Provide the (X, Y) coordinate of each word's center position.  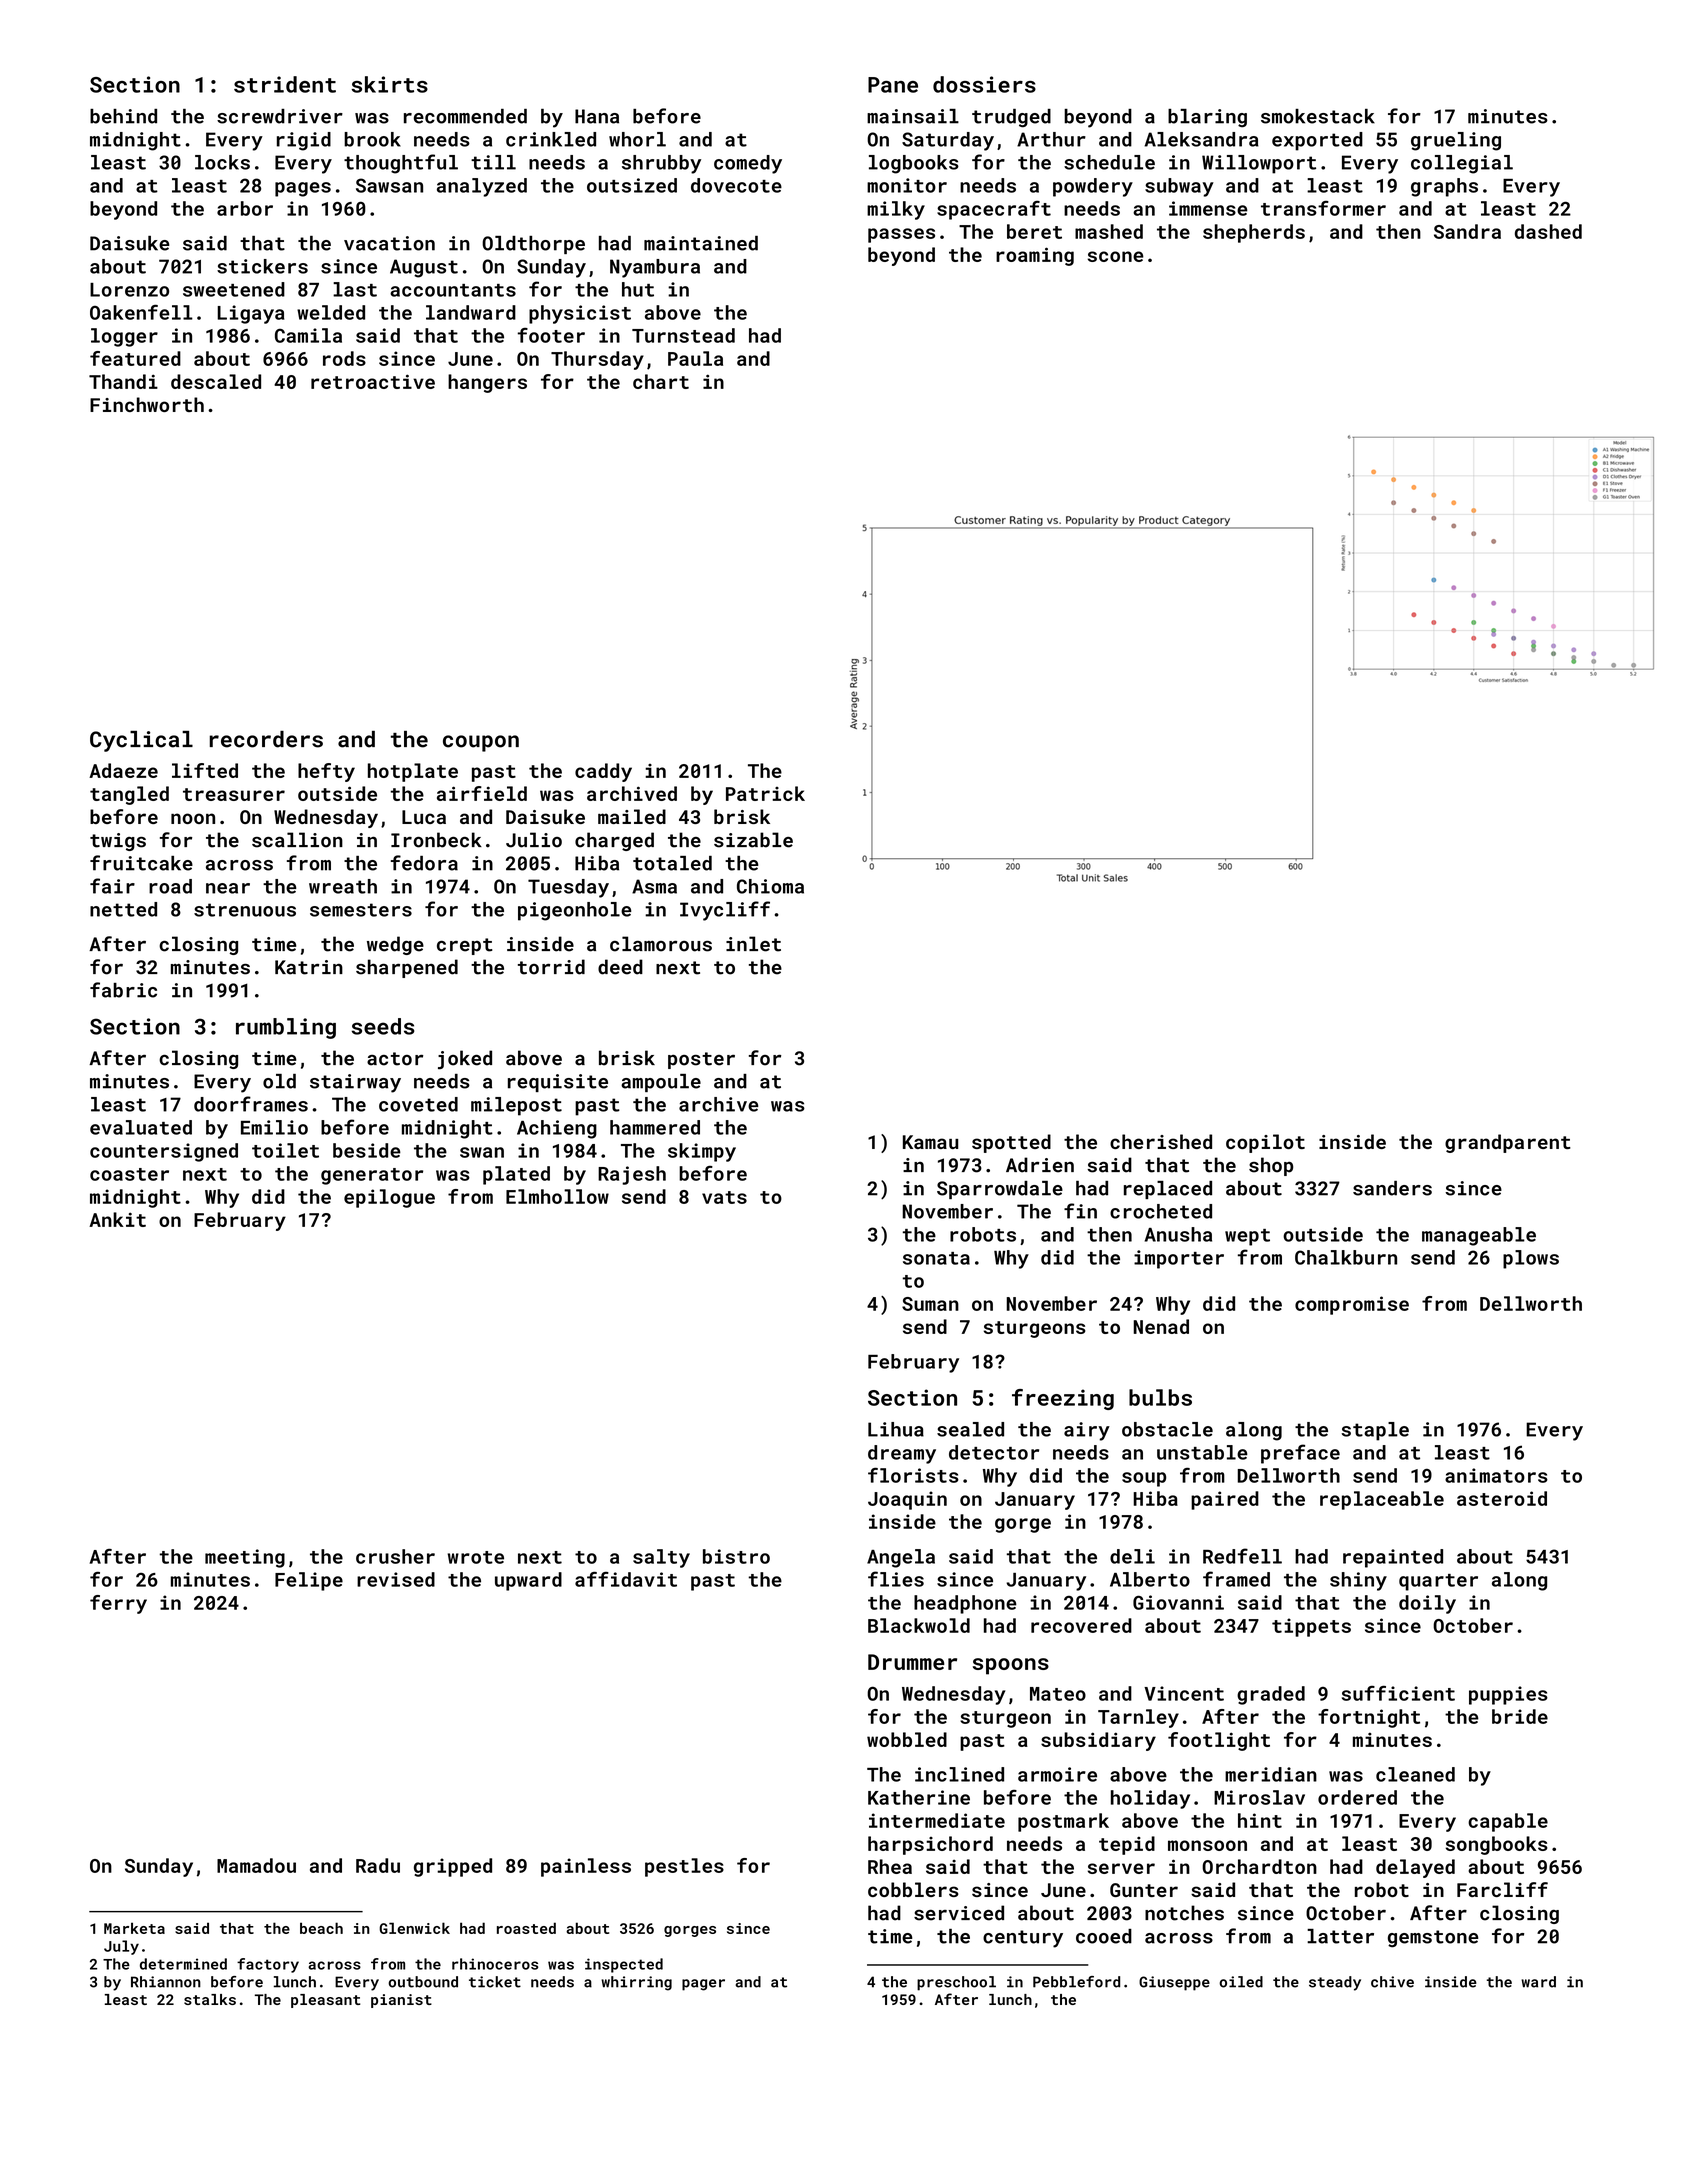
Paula (695, 358)
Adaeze (123, 770)
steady (1335, 1983)
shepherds (1254, 233)
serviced (959, 1913)
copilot (1265, 1143)
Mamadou (256, 1865)
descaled (216, 381)
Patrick (765, 793)
